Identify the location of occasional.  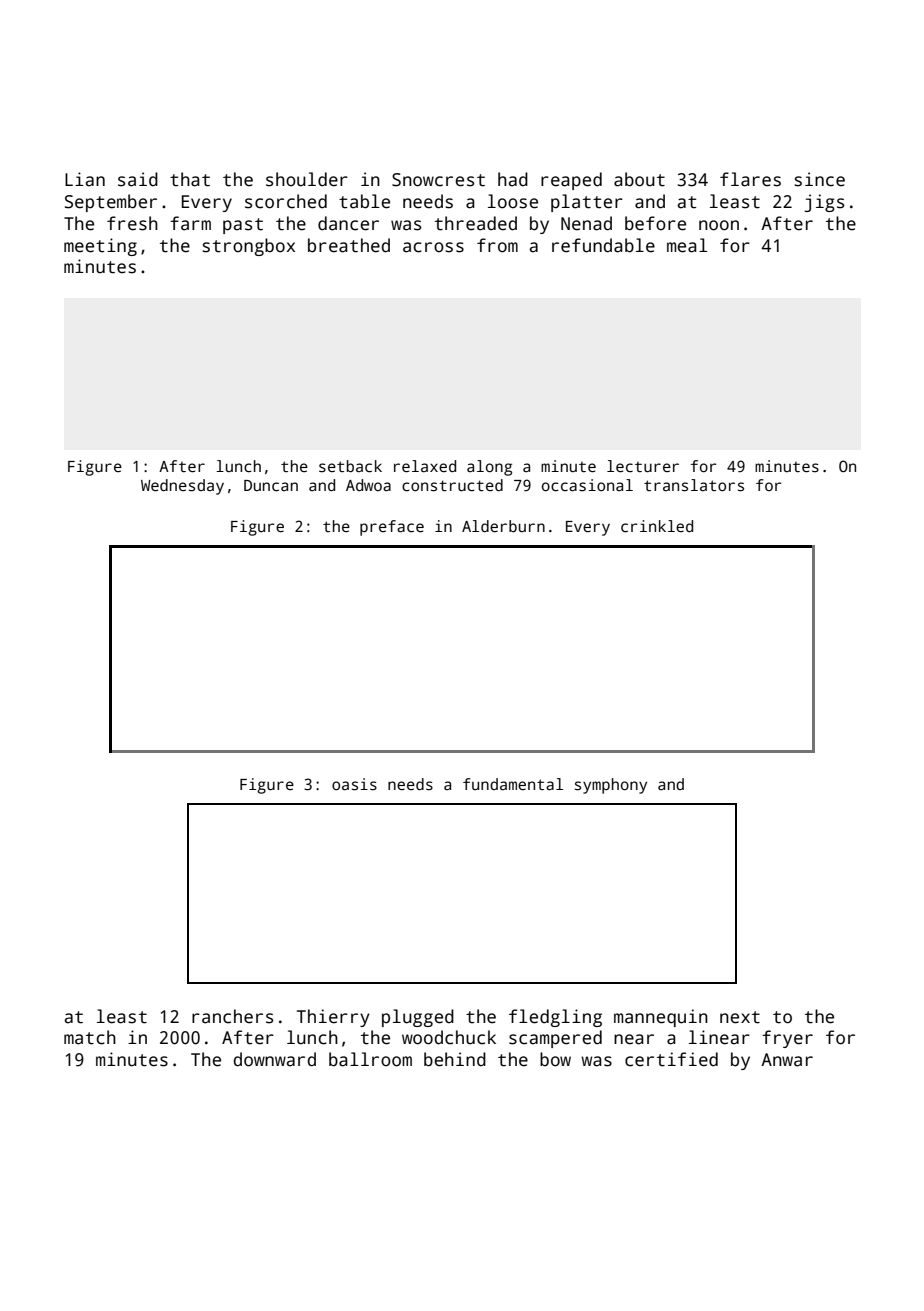
(587, 485).
